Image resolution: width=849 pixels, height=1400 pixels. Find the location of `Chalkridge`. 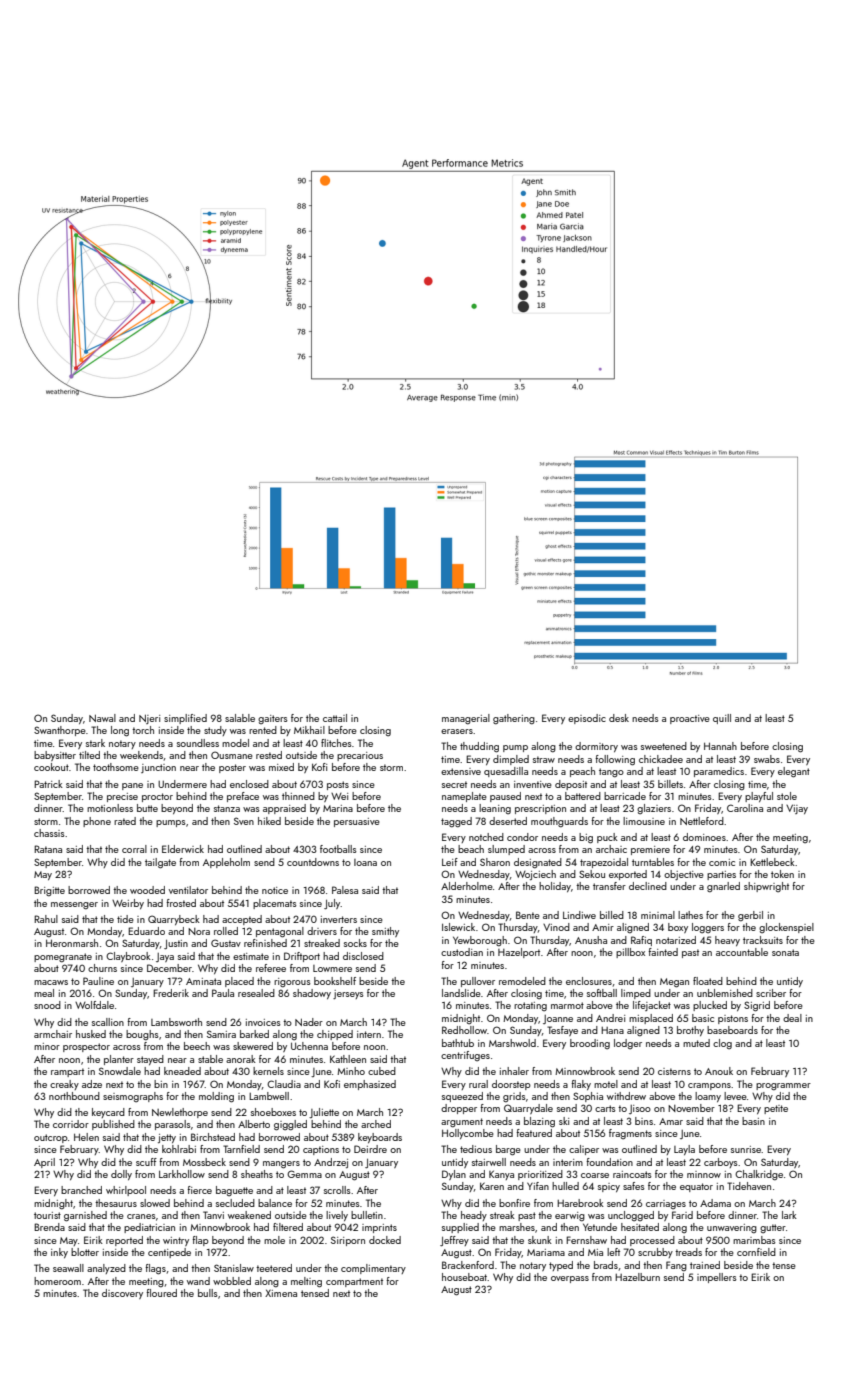

Chalkridge is located at coordinates (759, 1175).
